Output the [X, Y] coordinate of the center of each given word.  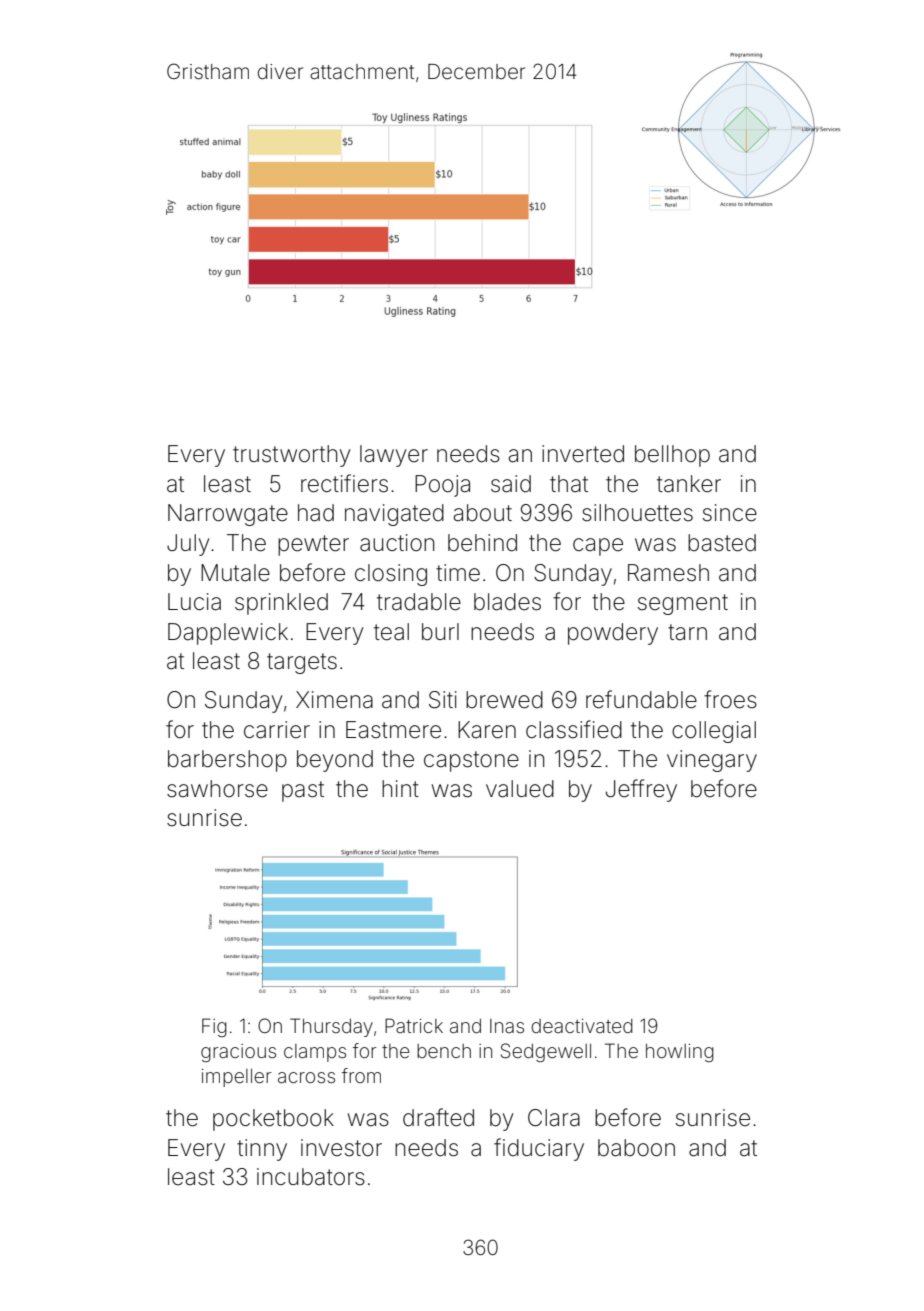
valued [520, 789]
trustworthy [291, 456]
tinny [262, 1150]
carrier [277, 730]
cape [598, 547]
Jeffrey [641, 790]
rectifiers [344, 483]
